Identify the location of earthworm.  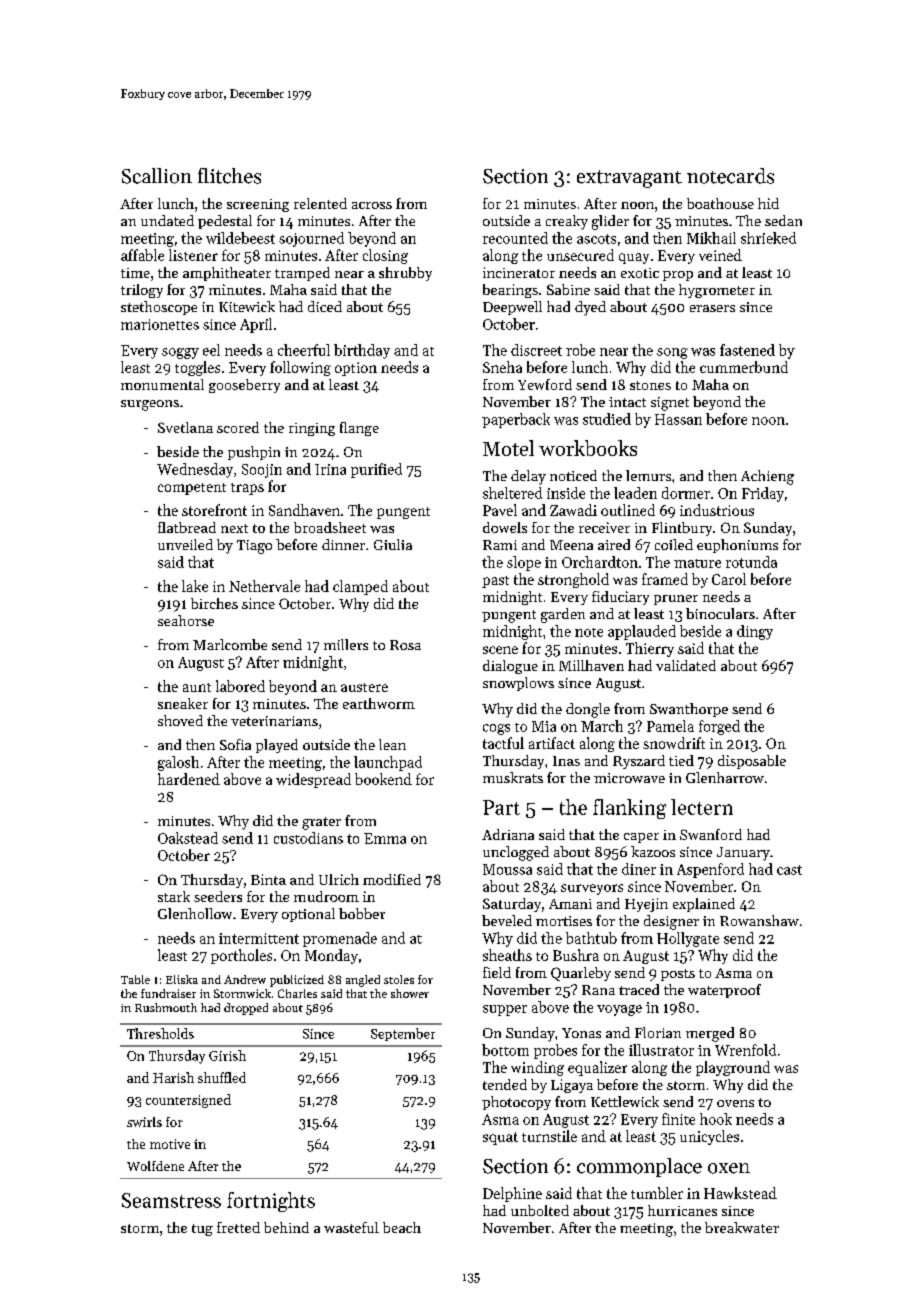
(379, 703).
